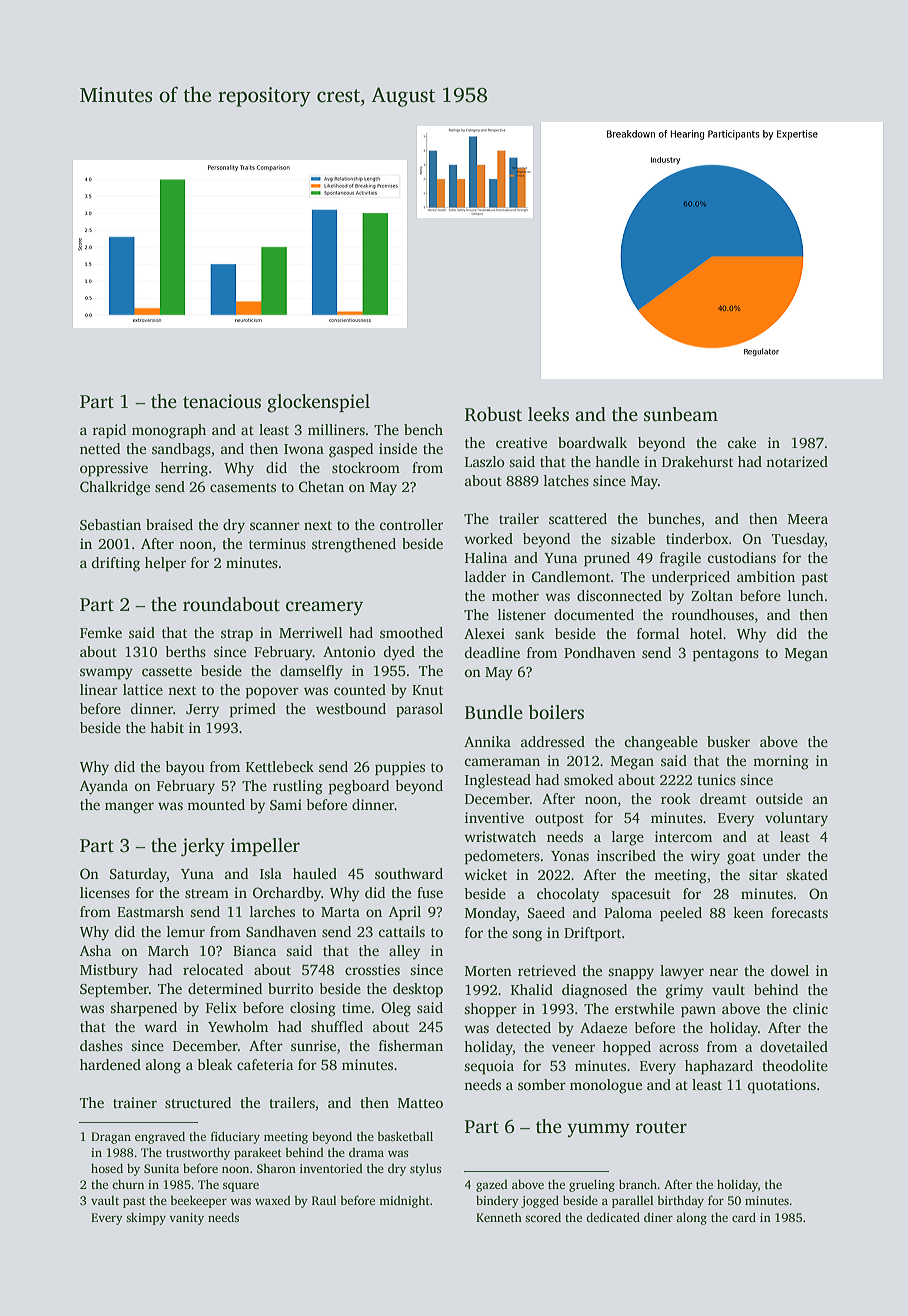  I want to click on Kenneth, so click(499, 1217).
